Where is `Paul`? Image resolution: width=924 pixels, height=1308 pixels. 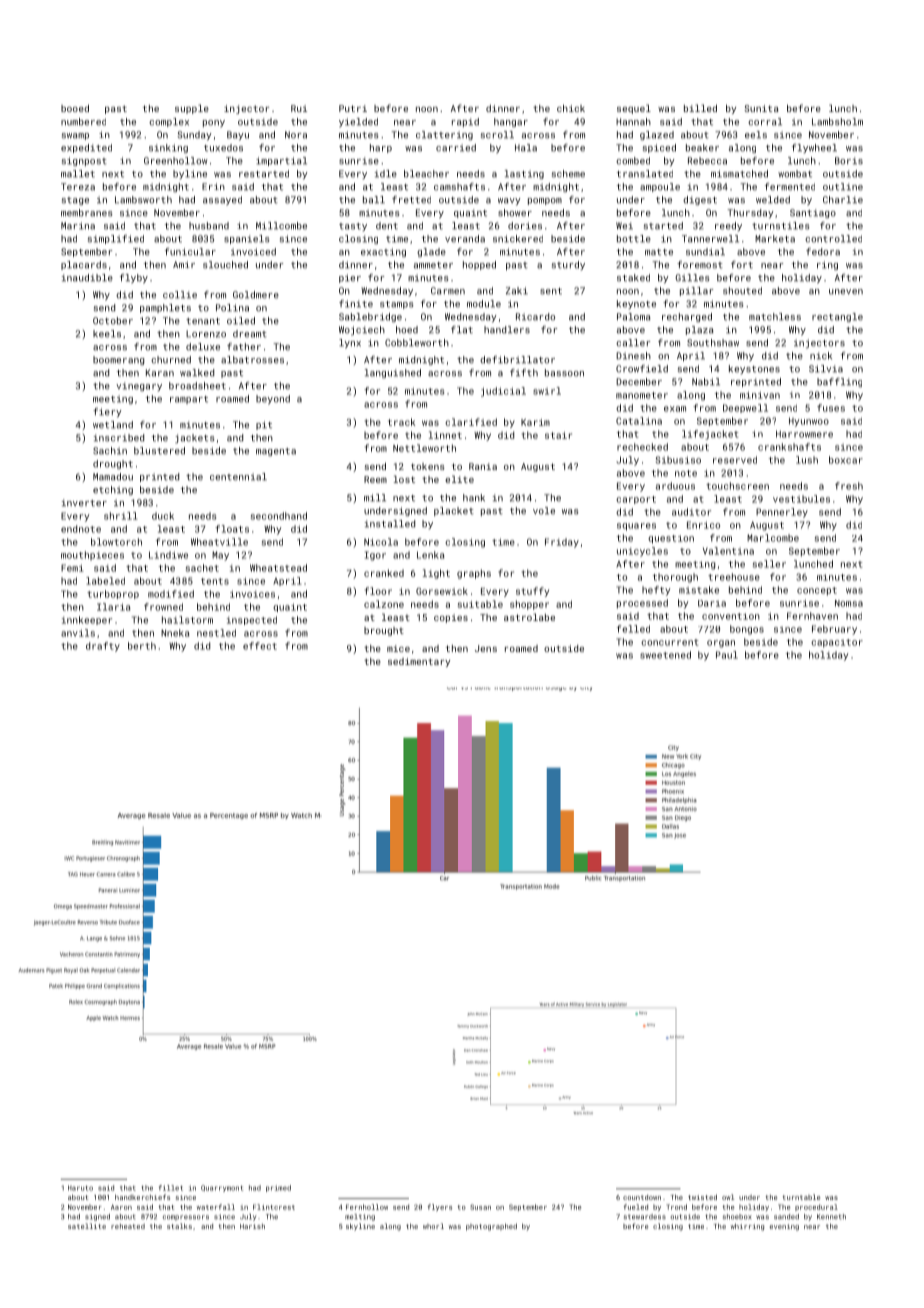
Paul is located at coordinates (727, 655).
